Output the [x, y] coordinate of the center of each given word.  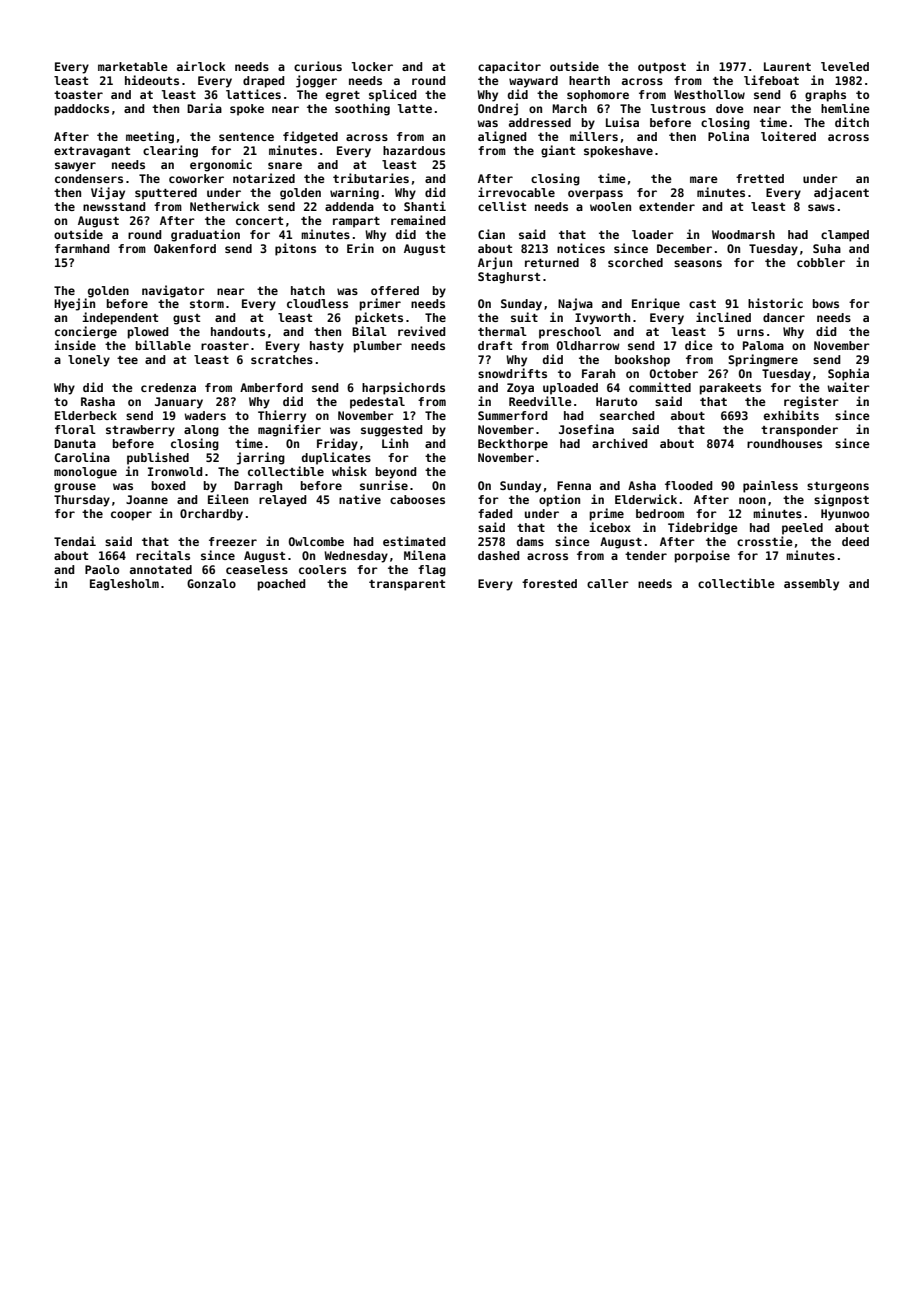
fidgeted [310, 137]
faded [495, 513]
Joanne [147, 499]
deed [855, 541]
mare [704, 179]
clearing [170, 151]
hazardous [414, 150]
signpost [841, 500]
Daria [204, 108]
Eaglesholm [124, 585]
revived [422, 331]
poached [282, 585]
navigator [173, 291]
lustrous [678, 108]
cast [702, 304]
